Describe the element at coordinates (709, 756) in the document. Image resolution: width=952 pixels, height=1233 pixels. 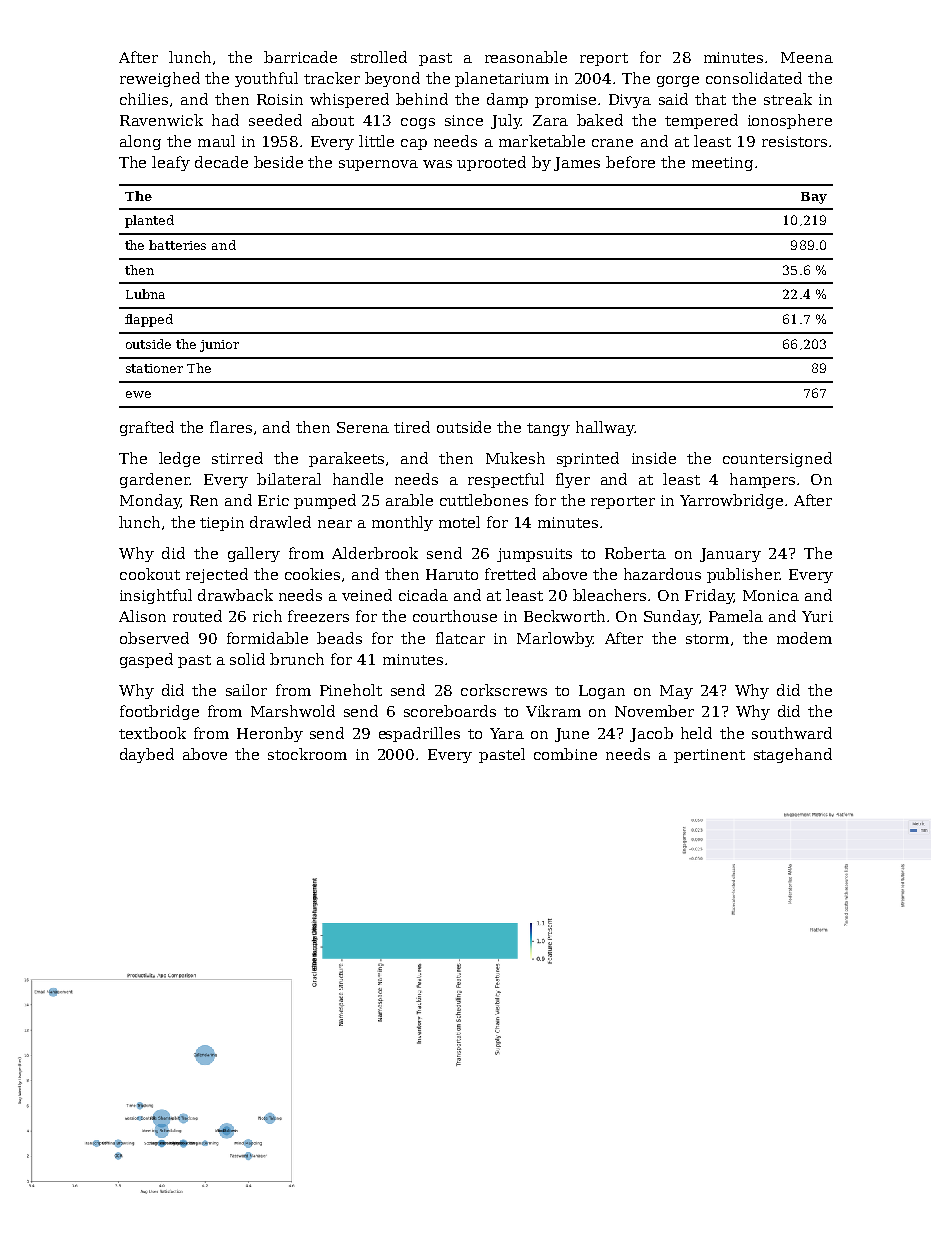
I see `pertinent` at that location.
